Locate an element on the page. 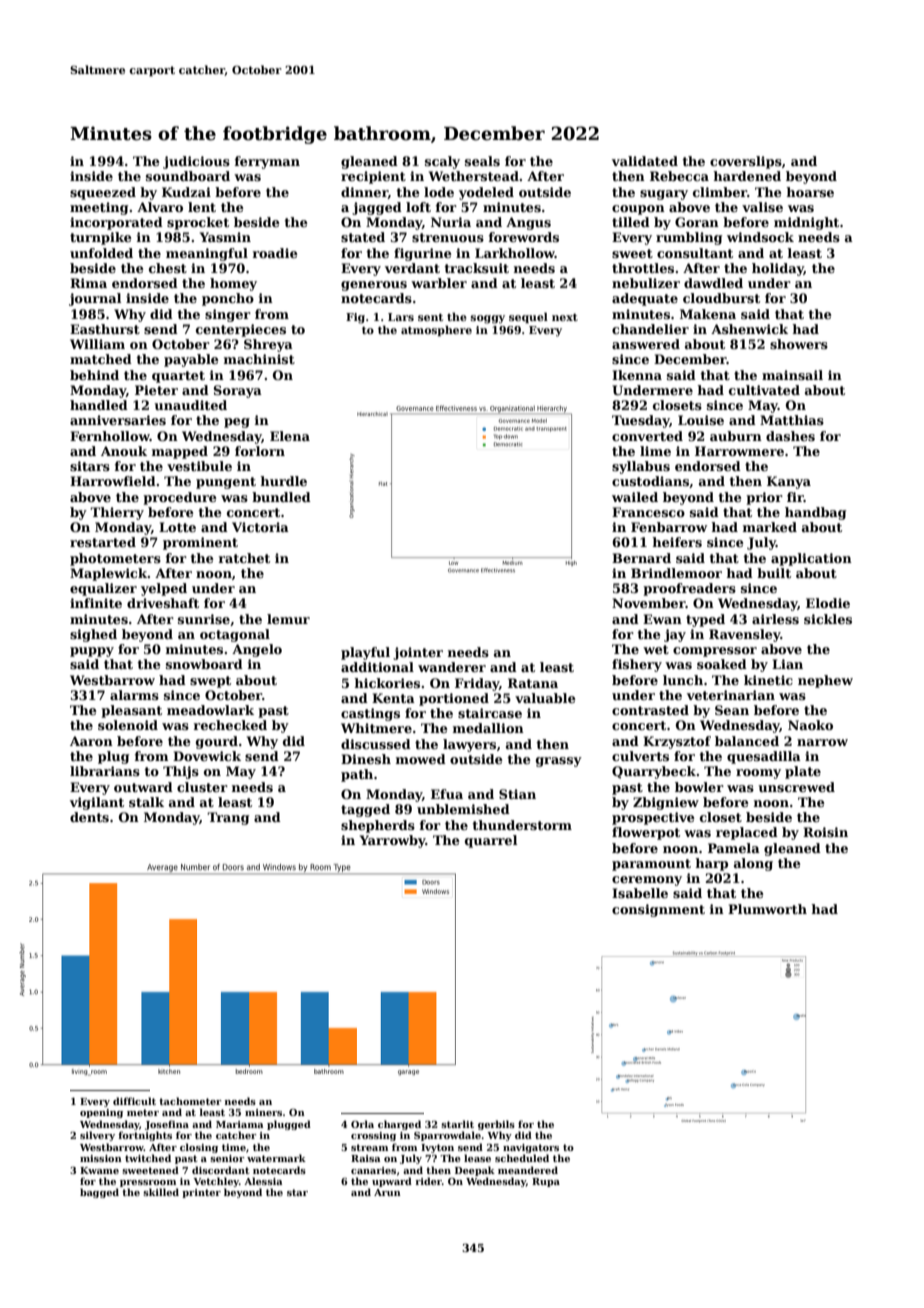 This document has width=924, height=1308. narrow is located at coordinates (822, 742).
